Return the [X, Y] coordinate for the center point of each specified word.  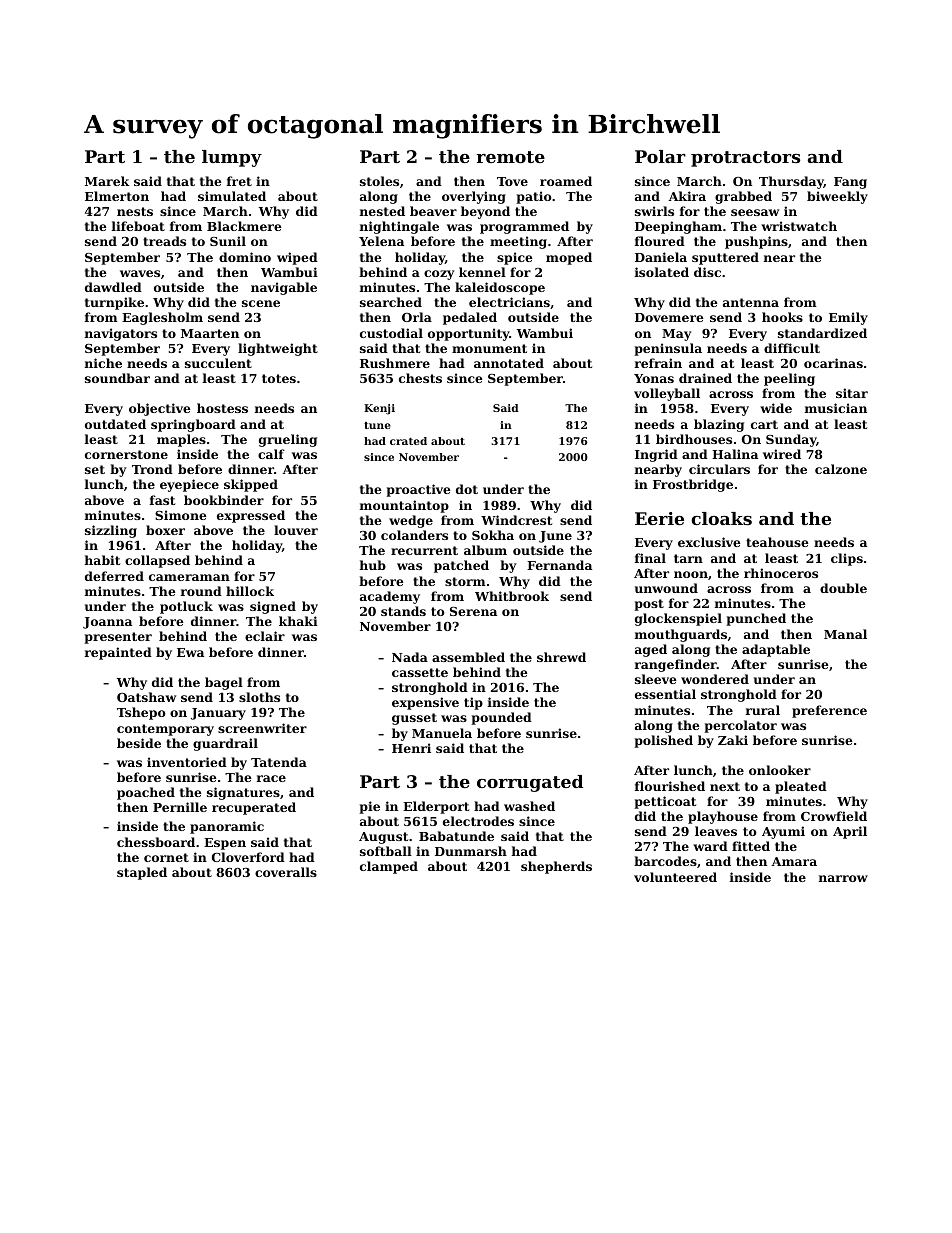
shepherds [556, 867]
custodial [391, 333]
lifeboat [138, 226]
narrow [843, 878]
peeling [789, 379]
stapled [142, 873]
